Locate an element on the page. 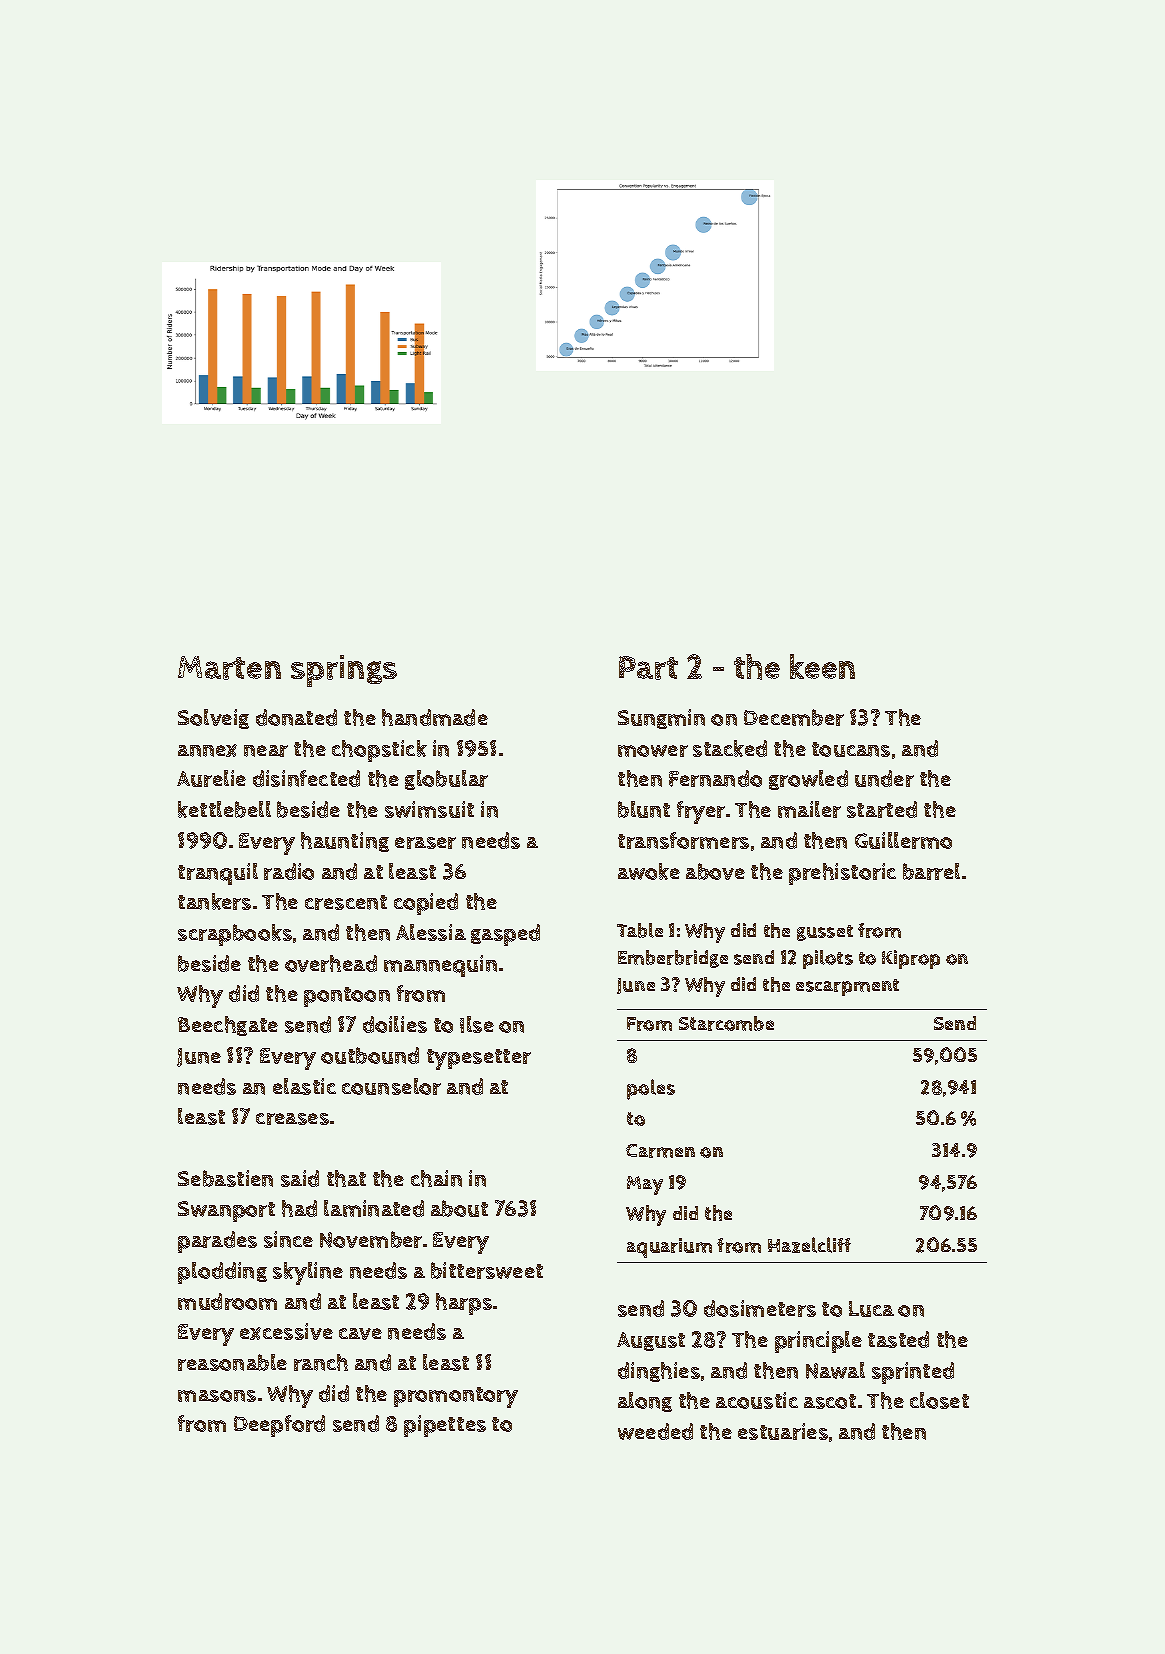 The width and height of the document is (1165, 1654). handmade is located at coordinates (435, 717).
